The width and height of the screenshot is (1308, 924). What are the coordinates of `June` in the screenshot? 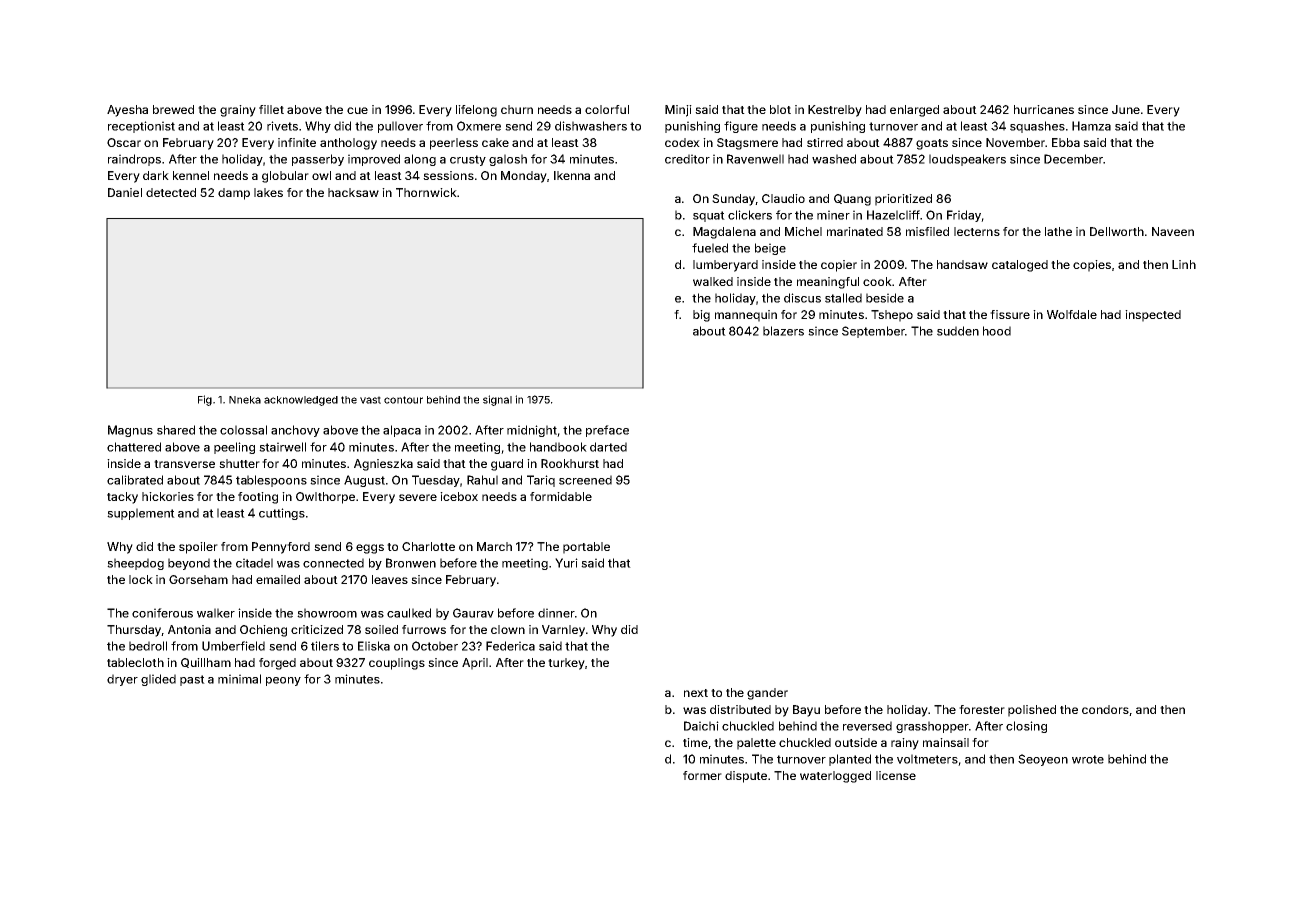 It's located at (1126, 109).
